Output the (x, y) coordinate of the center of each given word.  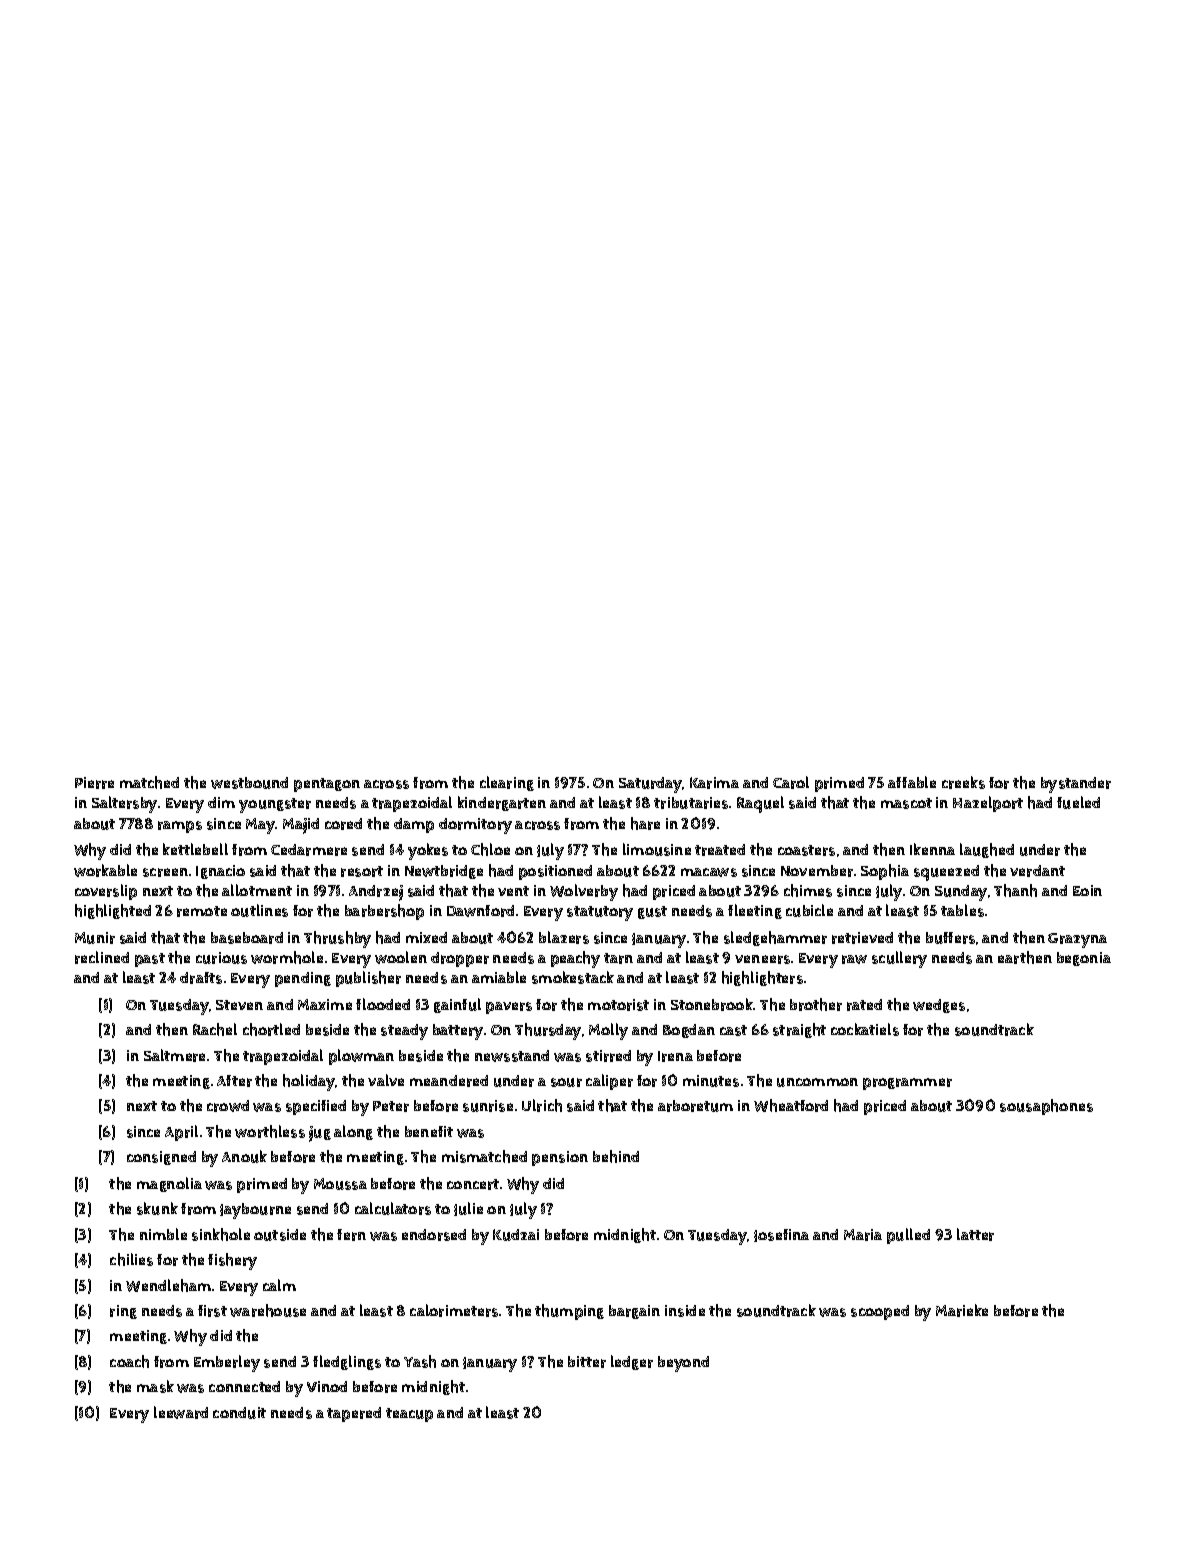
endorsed (434, 1235)
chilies (131, 1259)
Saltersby (124, 804)
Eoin (1087, 890)
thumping (569, 1312)
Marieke (962, 1310)
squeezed (946, 873)
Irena (675, 1056)
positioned (555, 872)
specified (316, 1107)
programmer (907, 1084)
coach (129, 1361)
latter (975, 1234)
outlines (259, 910)
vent (513, 891)
